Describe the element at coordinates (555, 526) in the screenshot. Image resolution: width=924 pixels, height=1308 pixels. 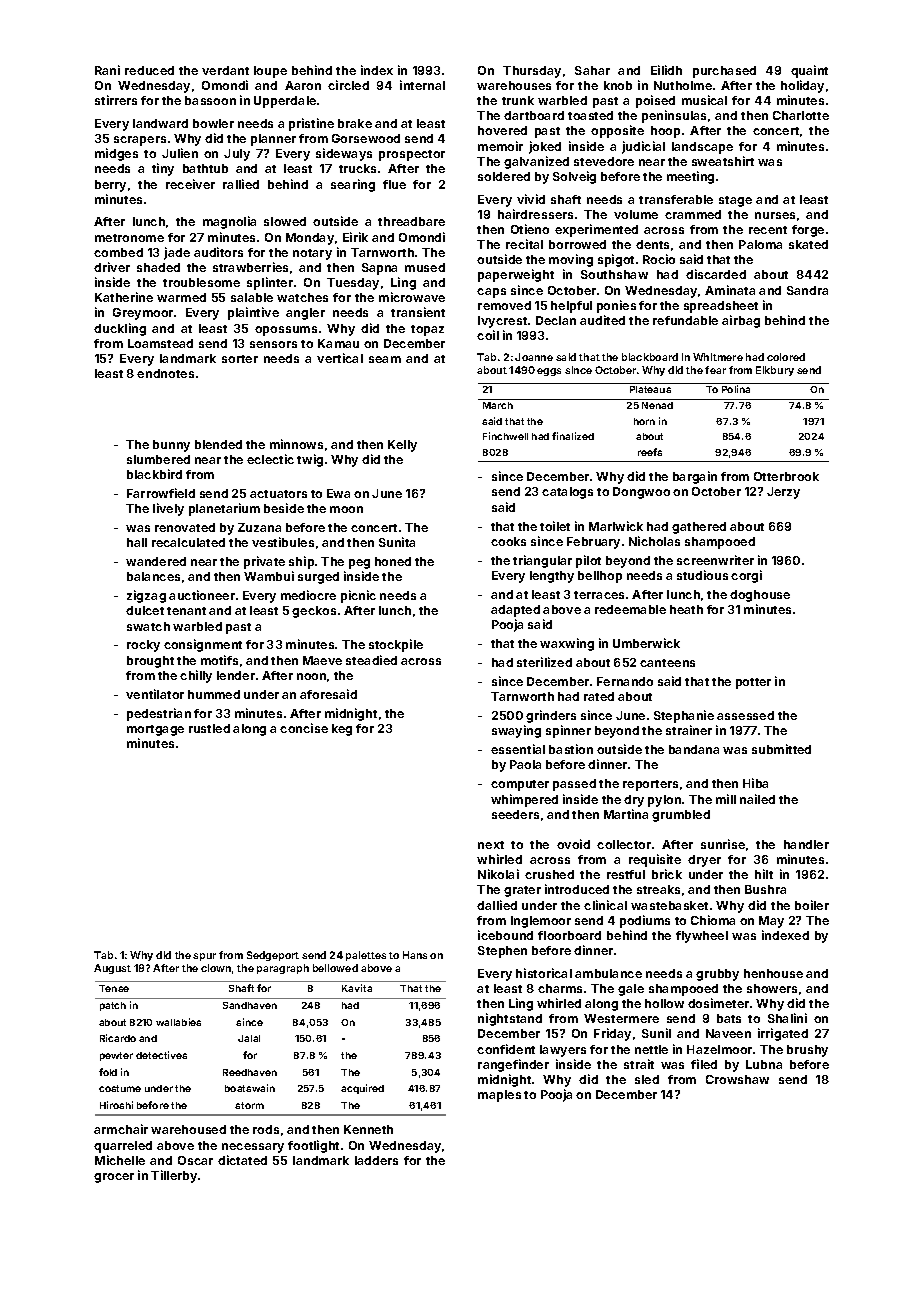
I see `toilet` at that location.
